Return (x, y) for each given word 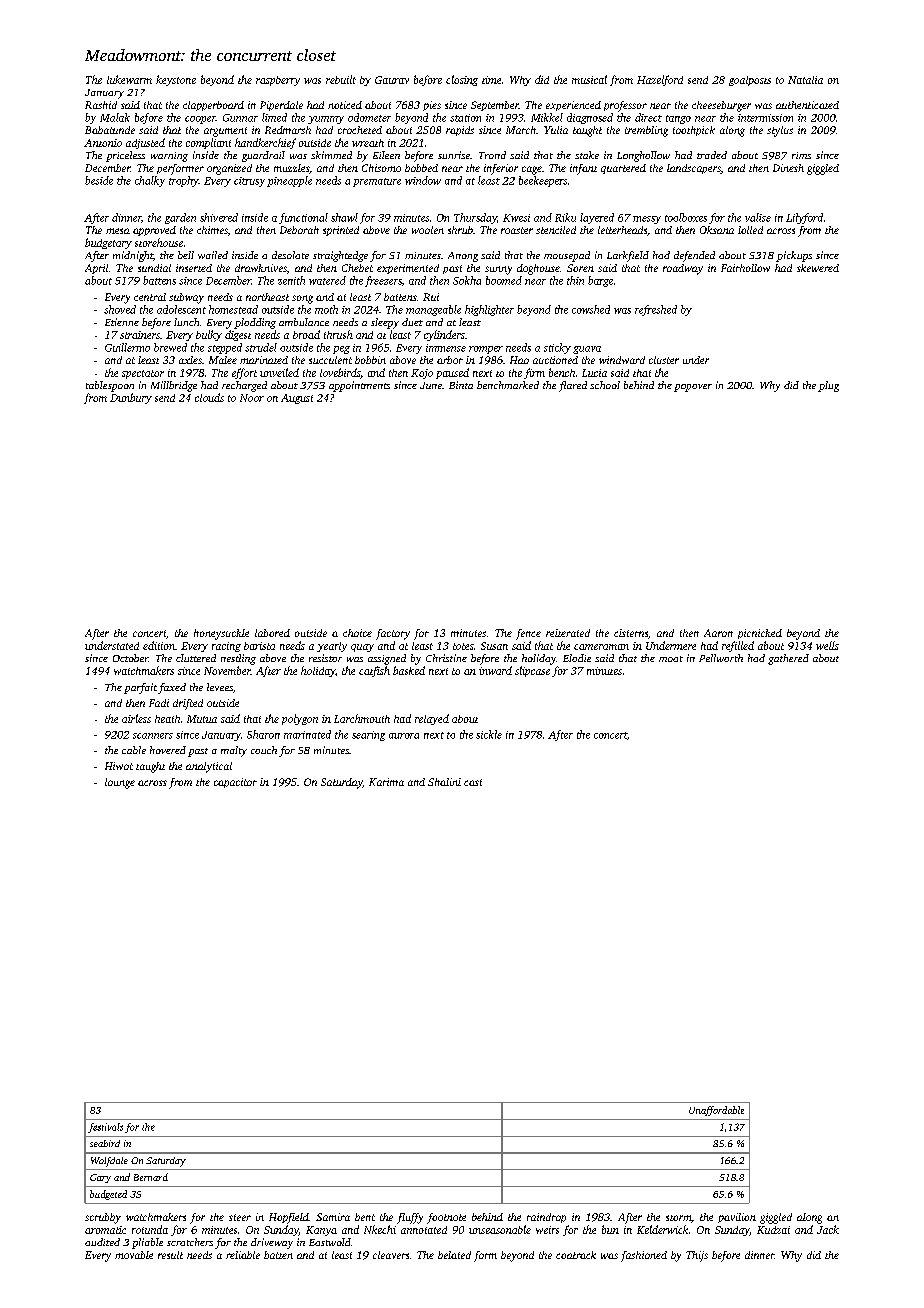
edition (159, 645)
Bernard (151, 1177)
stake (587, 155)
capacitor (235, 783)
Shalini (444, 782)
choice (357, 633)
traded (712, 155)
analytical (209, 767)
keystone (176, 80)
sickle (489, 734)
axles (190, 360)
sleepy (385, 323)
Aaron (718, 633)
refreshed (656, 310)
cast (473, 782)
